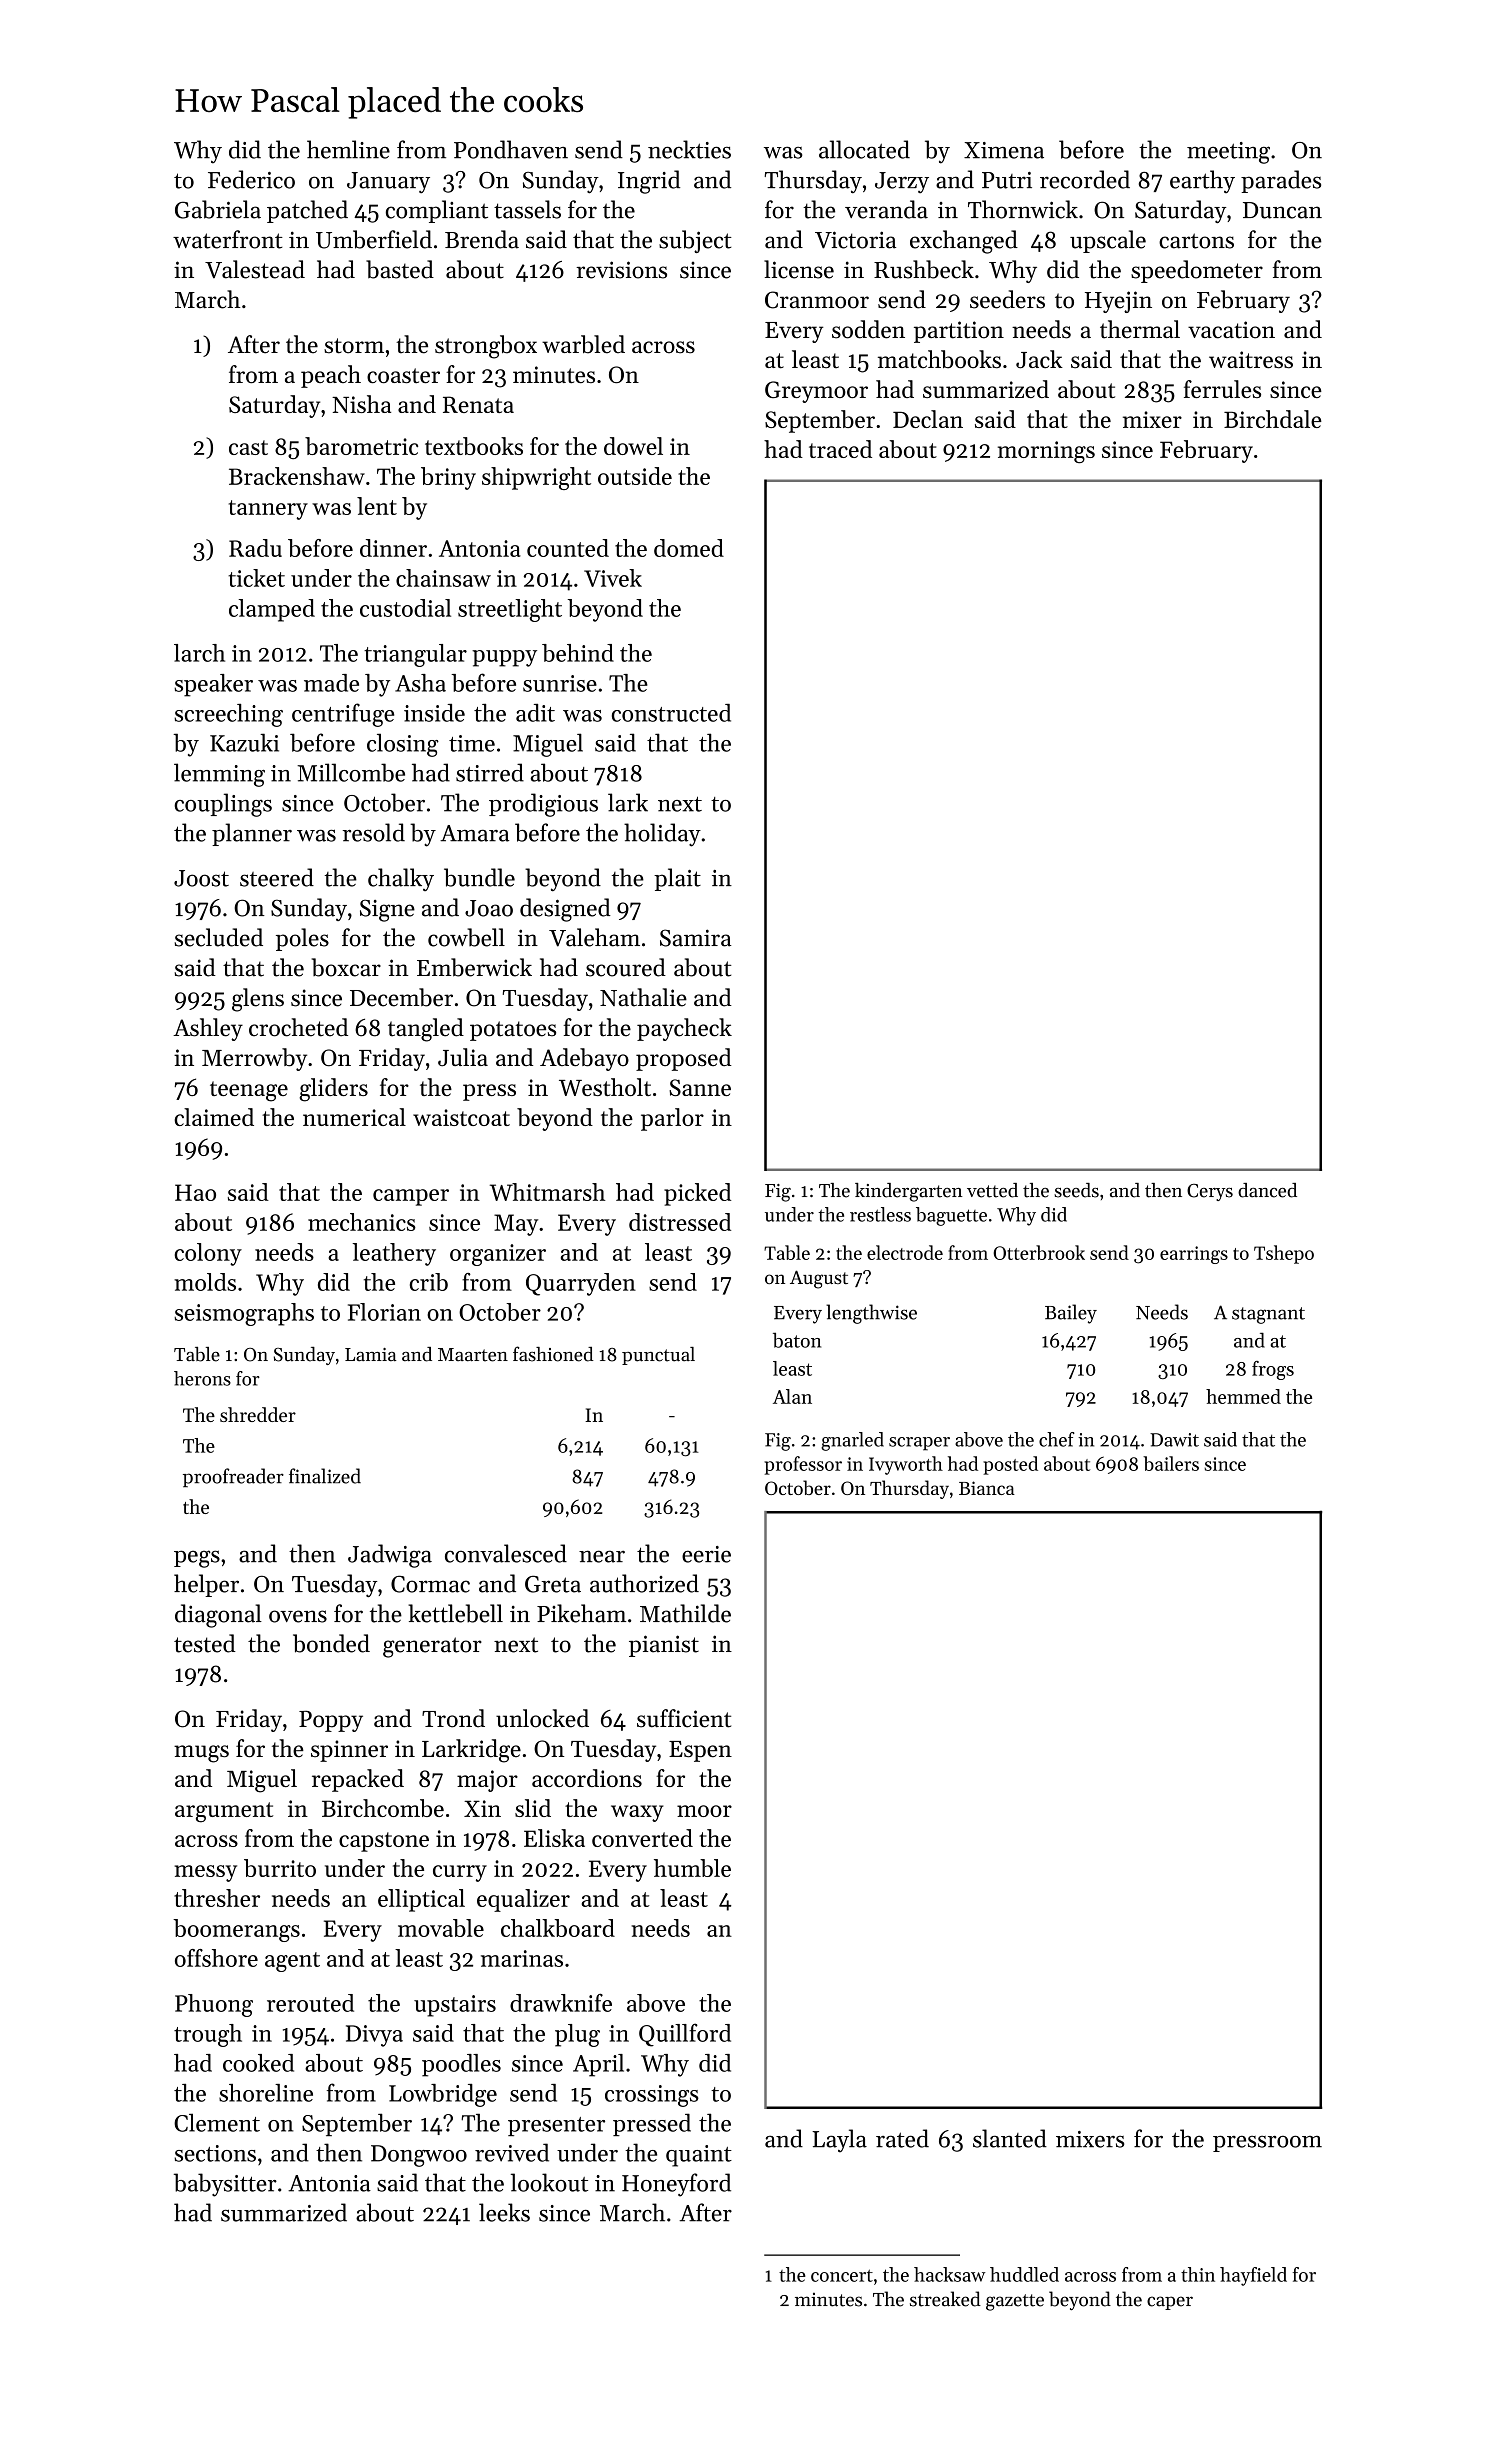  I want to click on babysitter, so click(225, 2185).
